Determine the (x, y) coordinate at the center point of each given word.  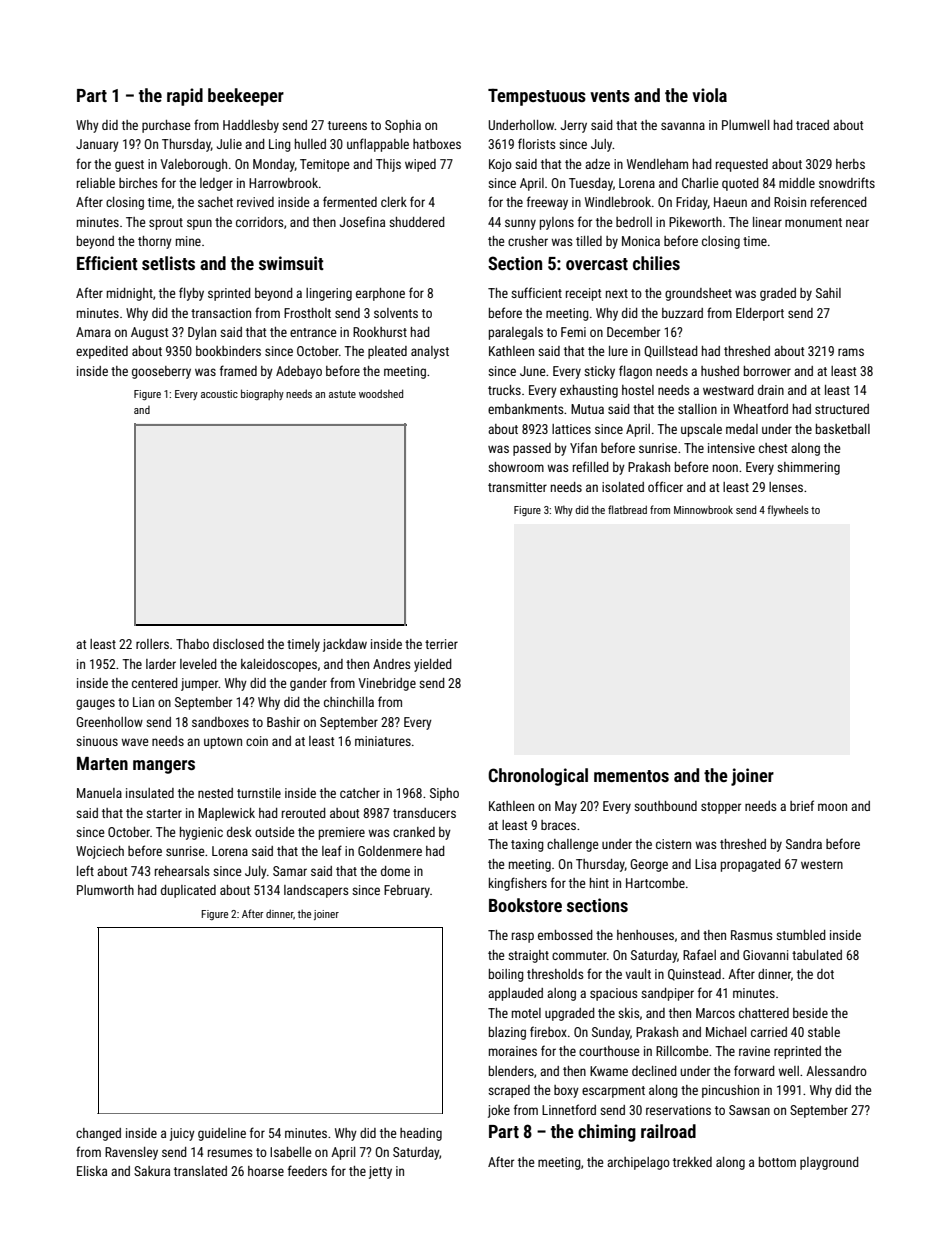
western (822, 864)
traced (812, 125)
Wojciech (100, 852)
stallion (697, 409)
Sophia (403, 126)
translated (200, 1171)
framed (238, 370)
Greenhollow (109, 722)
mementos (631, 776)
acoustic (219, 394)
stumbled (801, 935)
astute (342, 394)
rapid (185, 97)
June (532, 371)
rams (851, 352)
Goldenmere (390, 851)
